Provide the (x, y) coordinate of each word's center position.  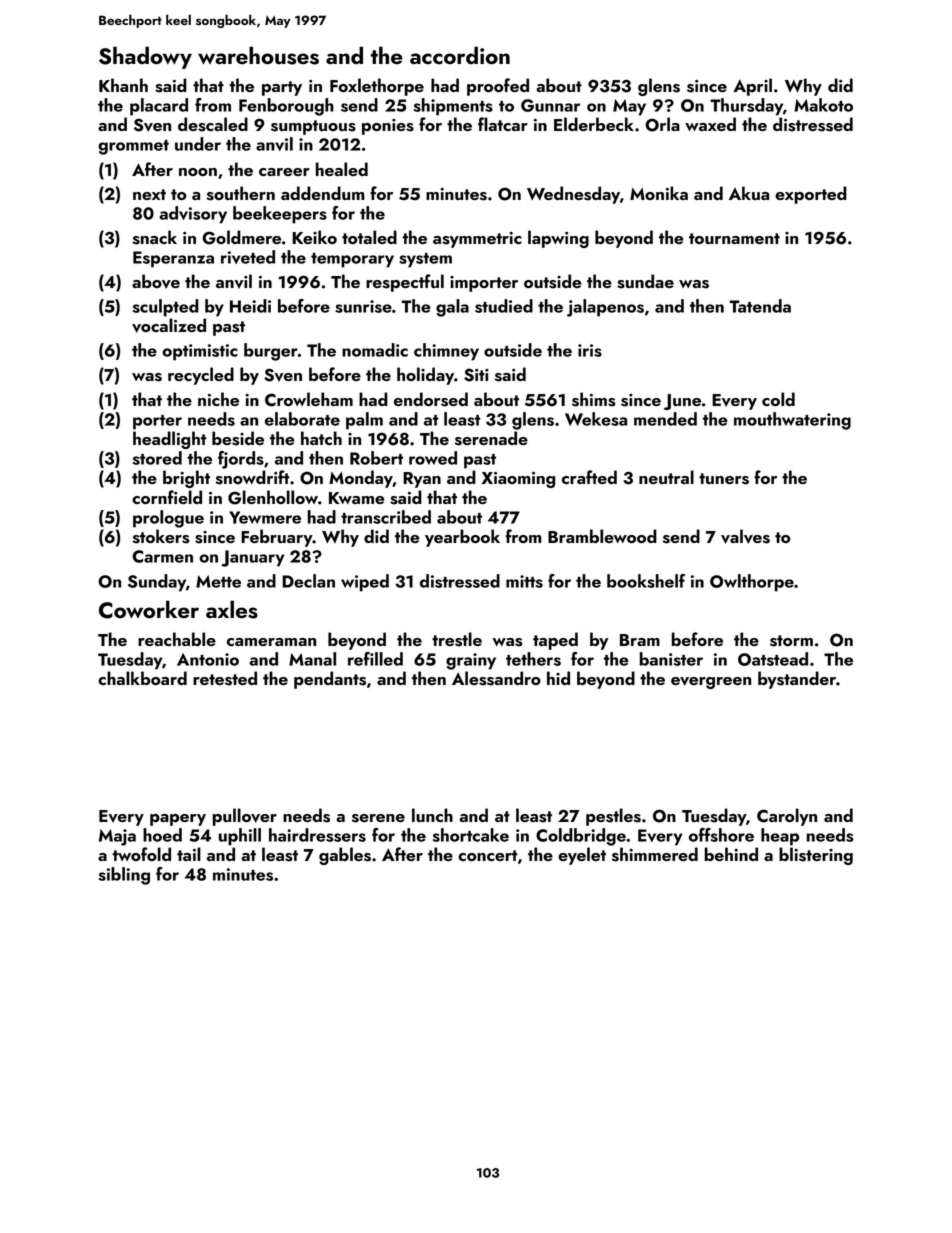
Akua (749, 193)
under (198, 144)
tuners (724, 479)
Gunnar (550, 105)
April (752, 87)
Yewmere (265, 517)
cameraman (271, 642)
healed (342, 169)
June (682, 402)
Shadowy (145, 57)
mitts (524, 581)
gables (345, 856)
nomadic (375, 350)
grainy (471, 661)
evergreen (711, 683)
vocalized (169, 325)
